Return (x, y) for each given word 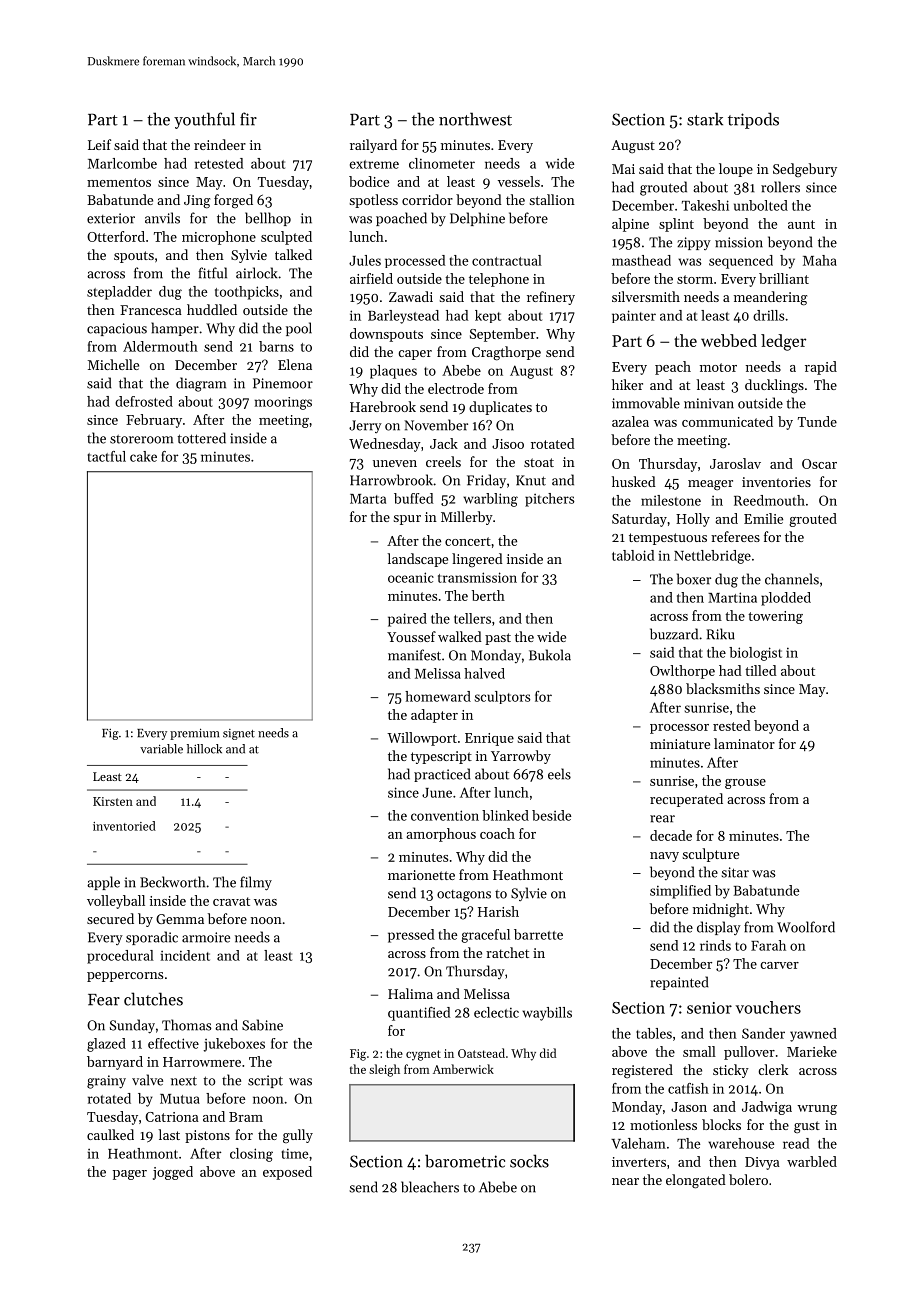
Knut (531, 480)
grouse (745, 784)
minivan (709, 403)
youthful (204, 120)
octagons (464, 896)
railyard (373, 146)
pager (130, 1175)
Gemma (180, 919)
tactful (107, 456)
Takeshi (705, 205)
